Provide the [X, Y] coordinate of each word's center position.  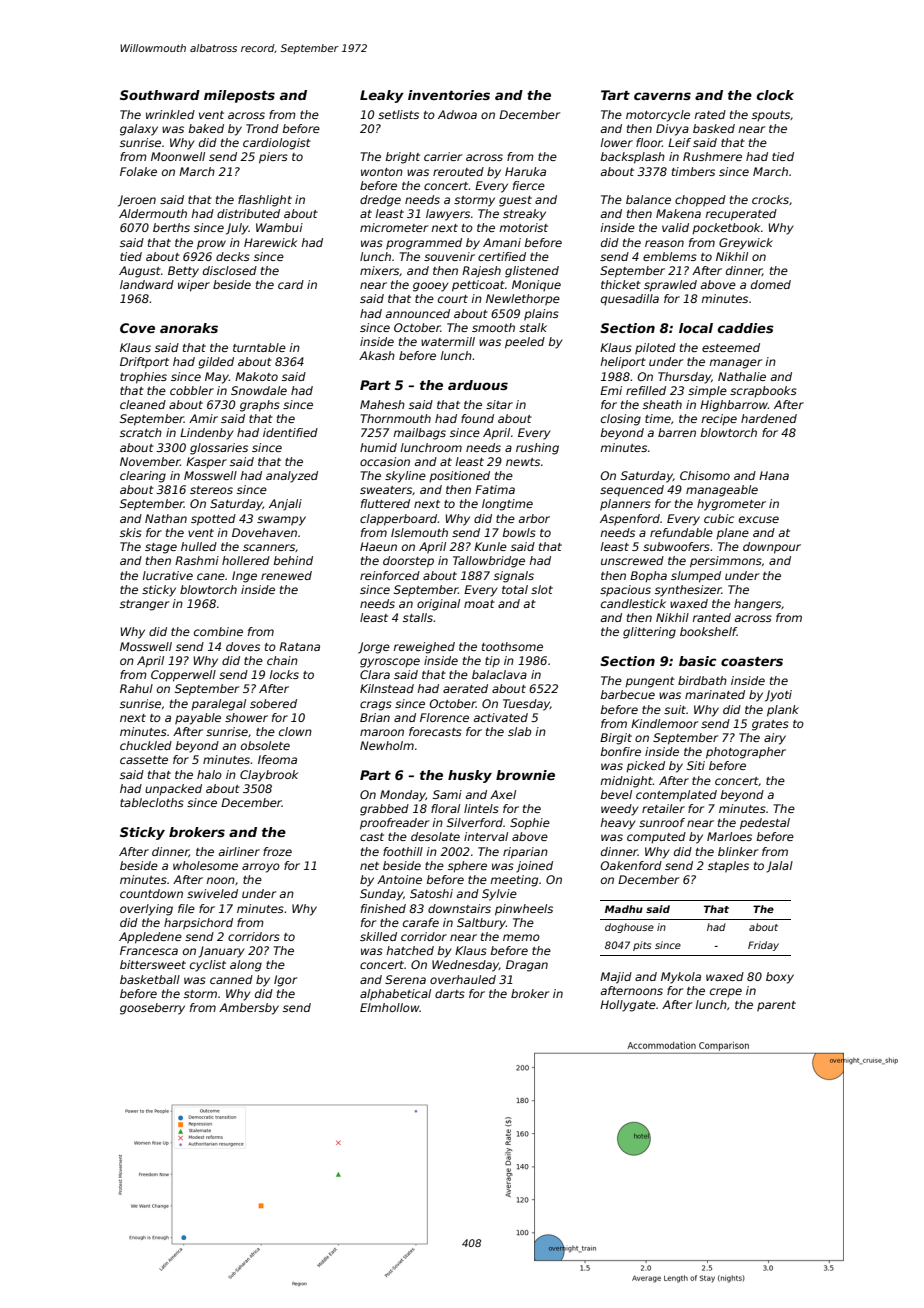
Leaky [382, 96]
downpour [772, 548]
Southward [160, 95]
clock [775, 95]
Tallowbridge [489, 562]
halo [209, 774]
